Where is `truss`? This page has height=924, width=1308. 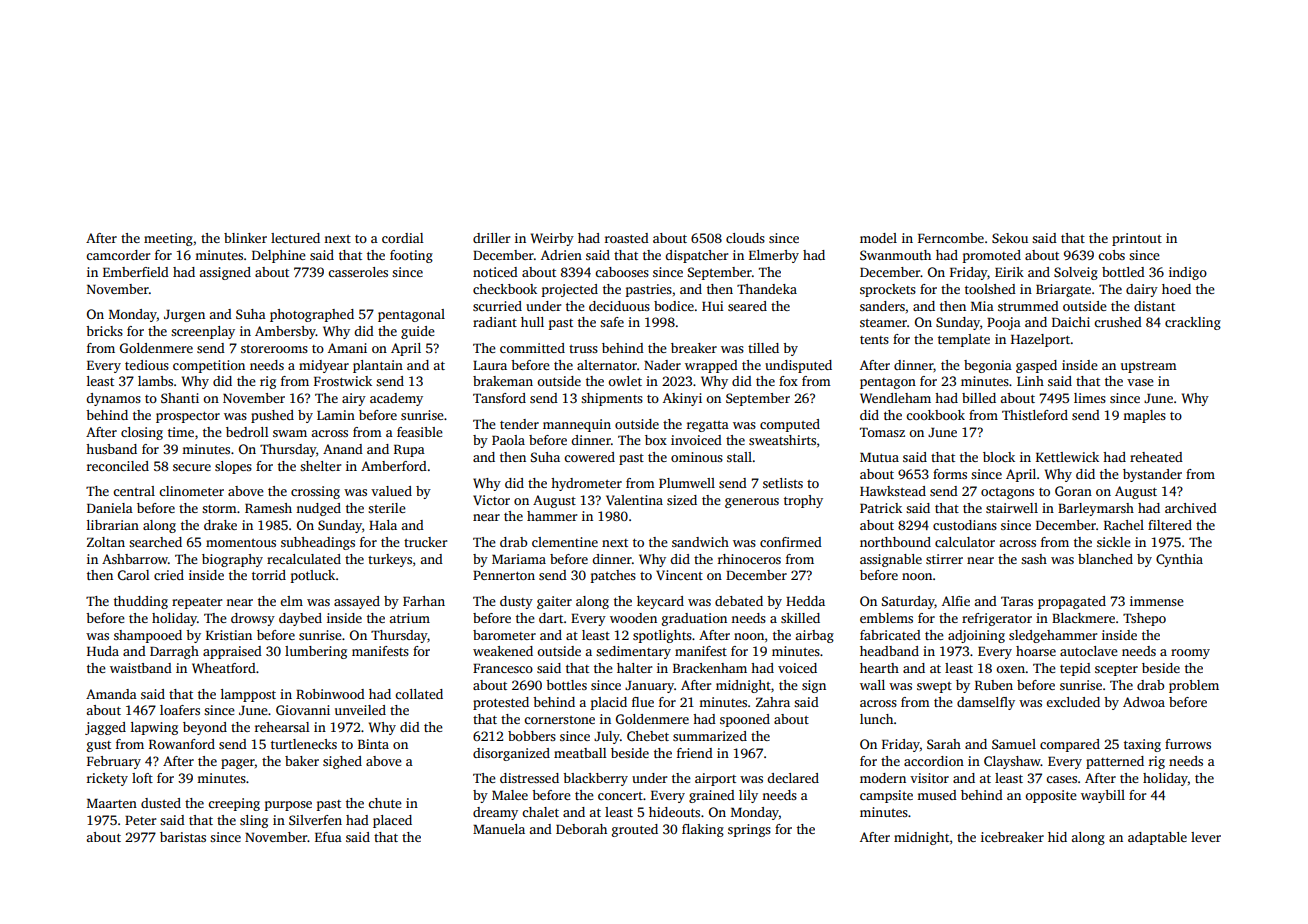
truss is located at coordinates (583, 349).
